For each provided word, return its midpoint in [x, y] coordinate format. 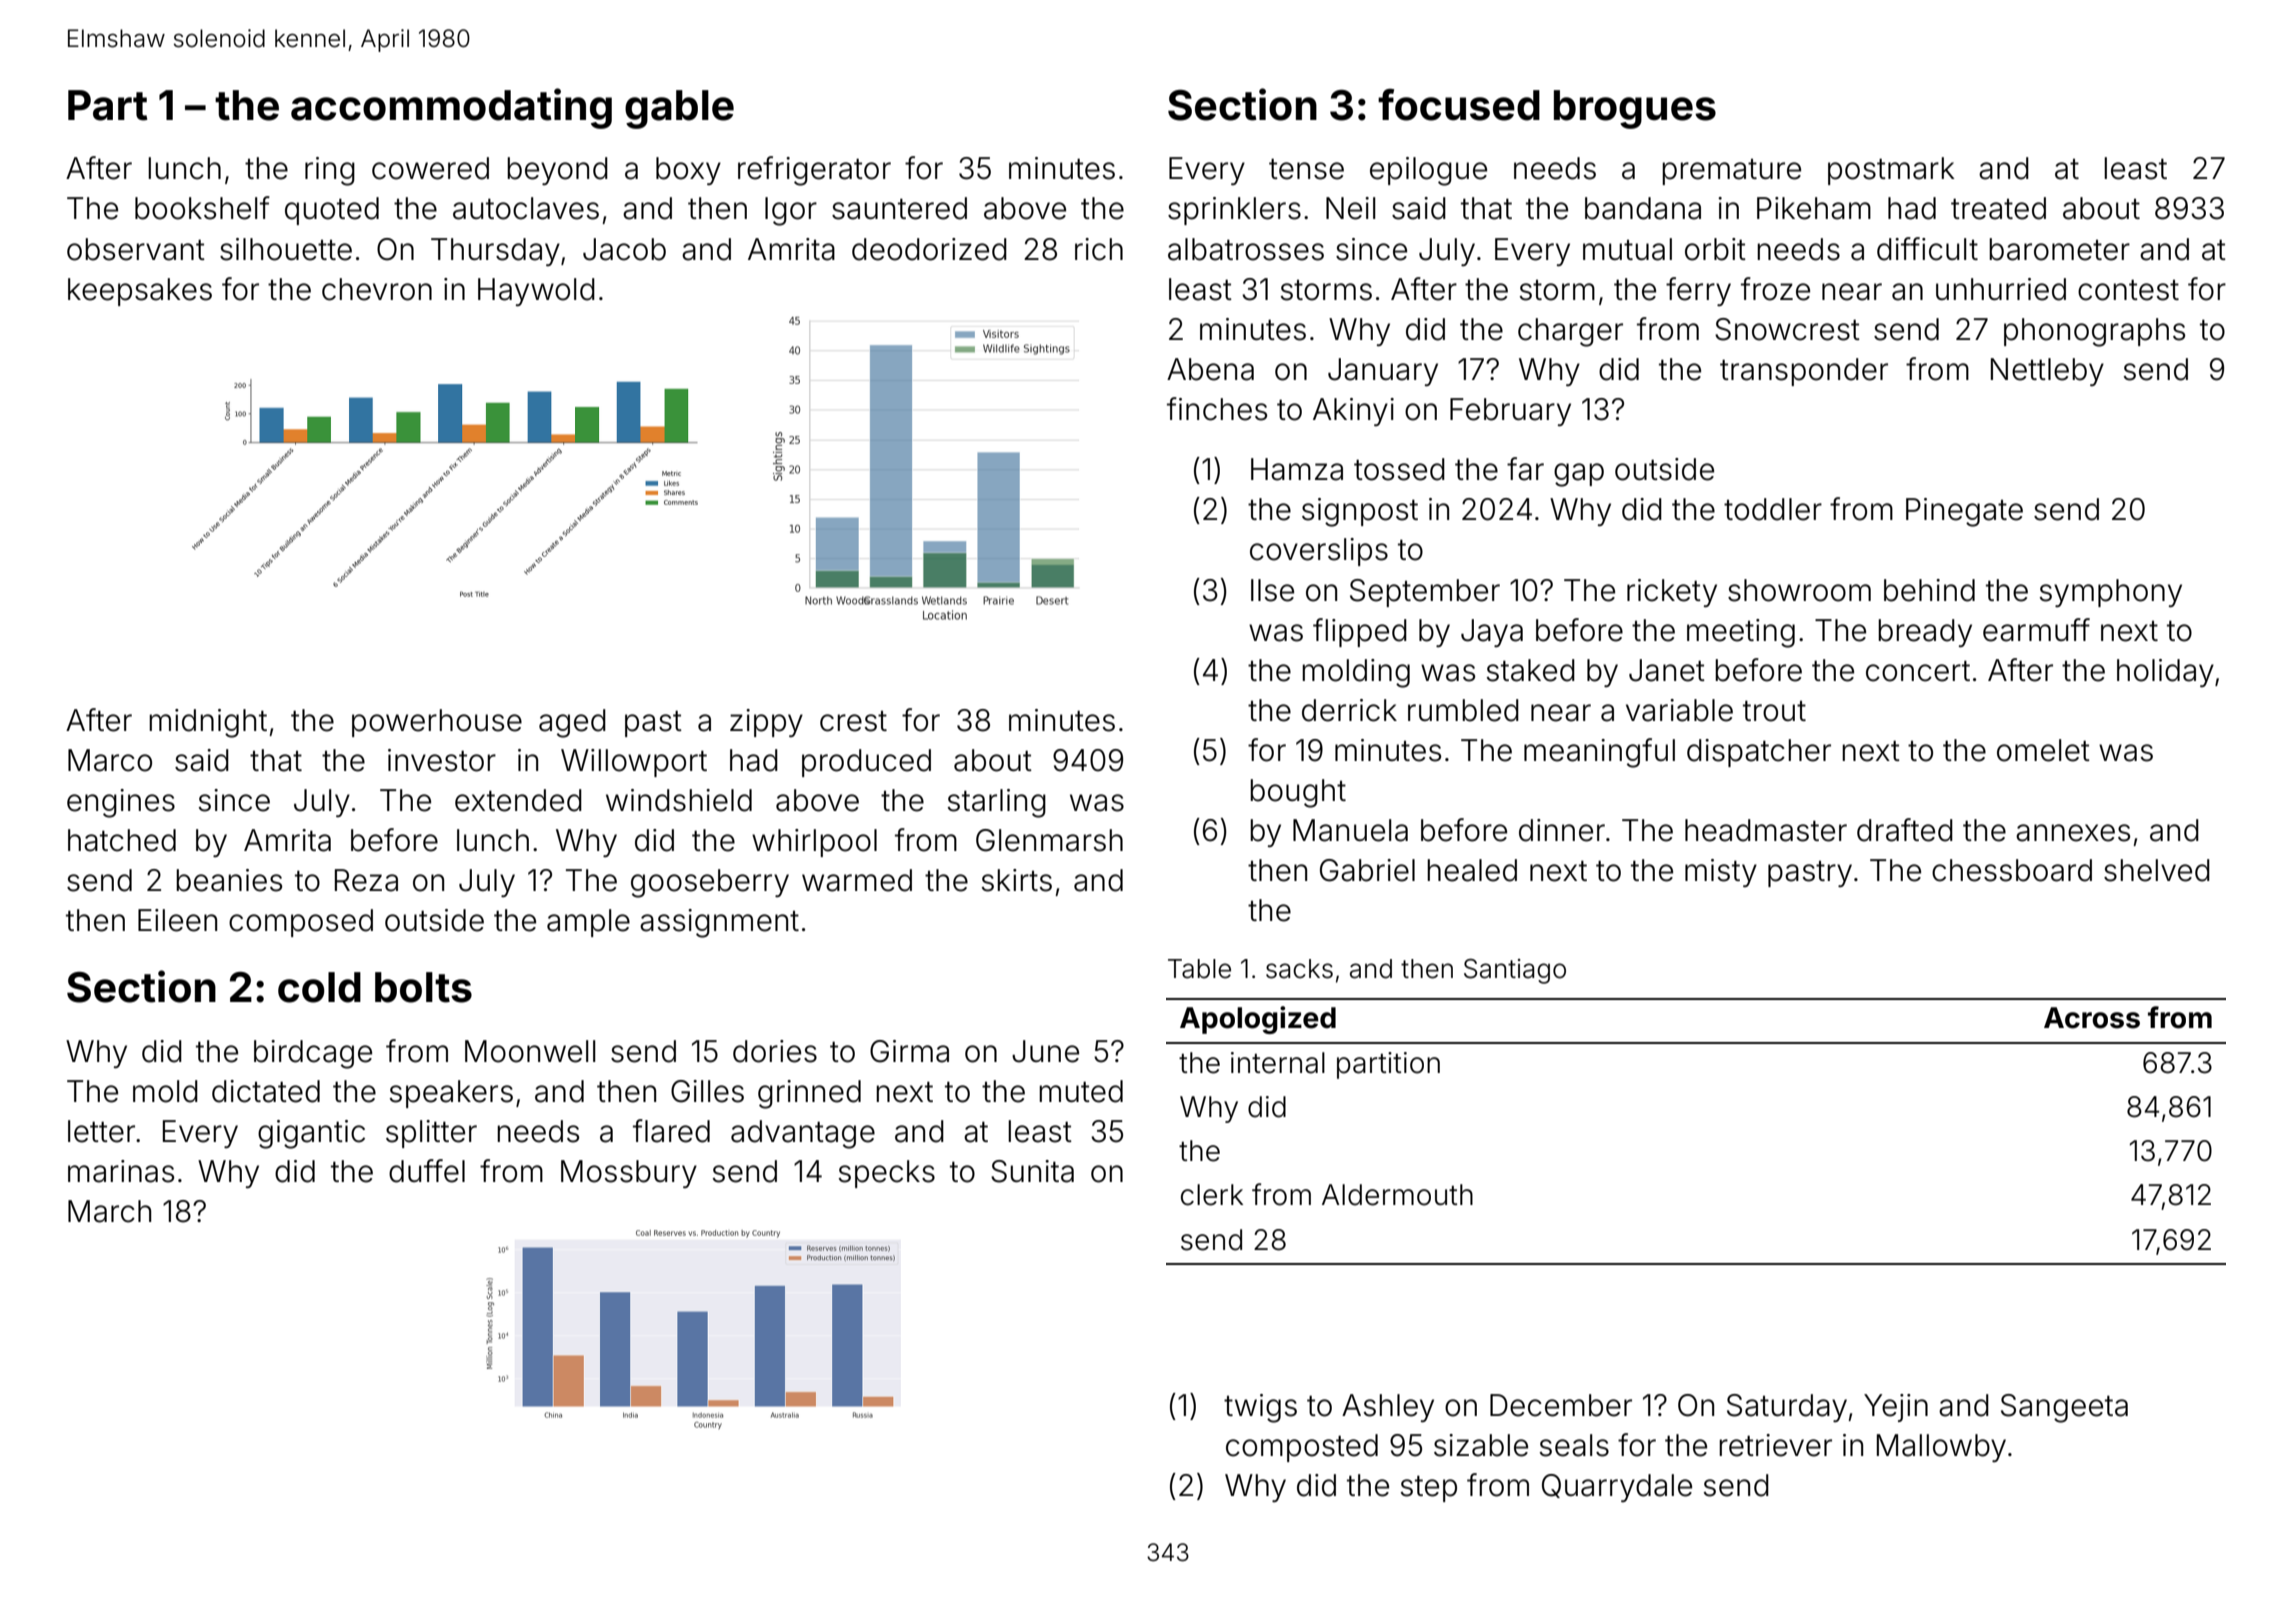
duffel [427, 1171]
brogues [1635, 109]
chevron [377, 289]
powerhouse [437, 723]
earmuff [2036, 630]
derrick [1349, 710]
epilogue [1428, 171]
